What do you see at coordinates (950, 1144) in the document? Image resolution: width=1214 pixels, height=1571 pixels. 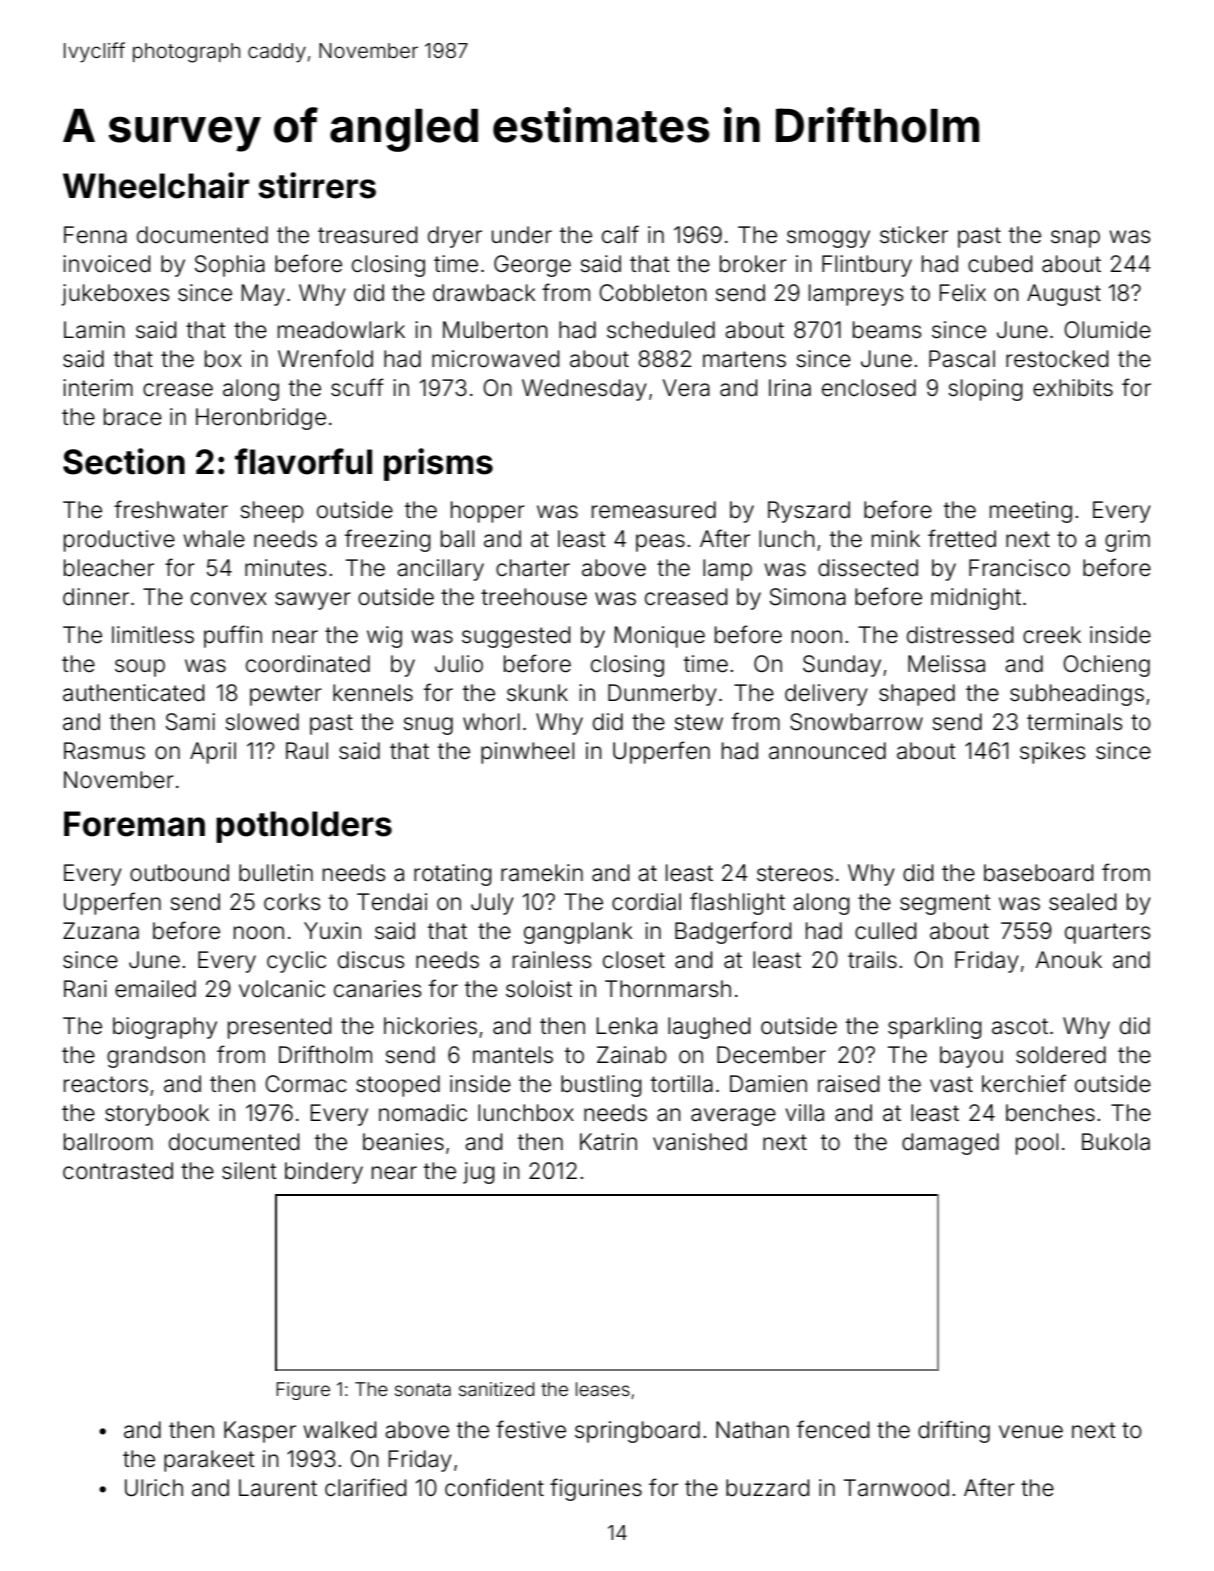 I see `damaged` at bounding box center [950, 1144].
